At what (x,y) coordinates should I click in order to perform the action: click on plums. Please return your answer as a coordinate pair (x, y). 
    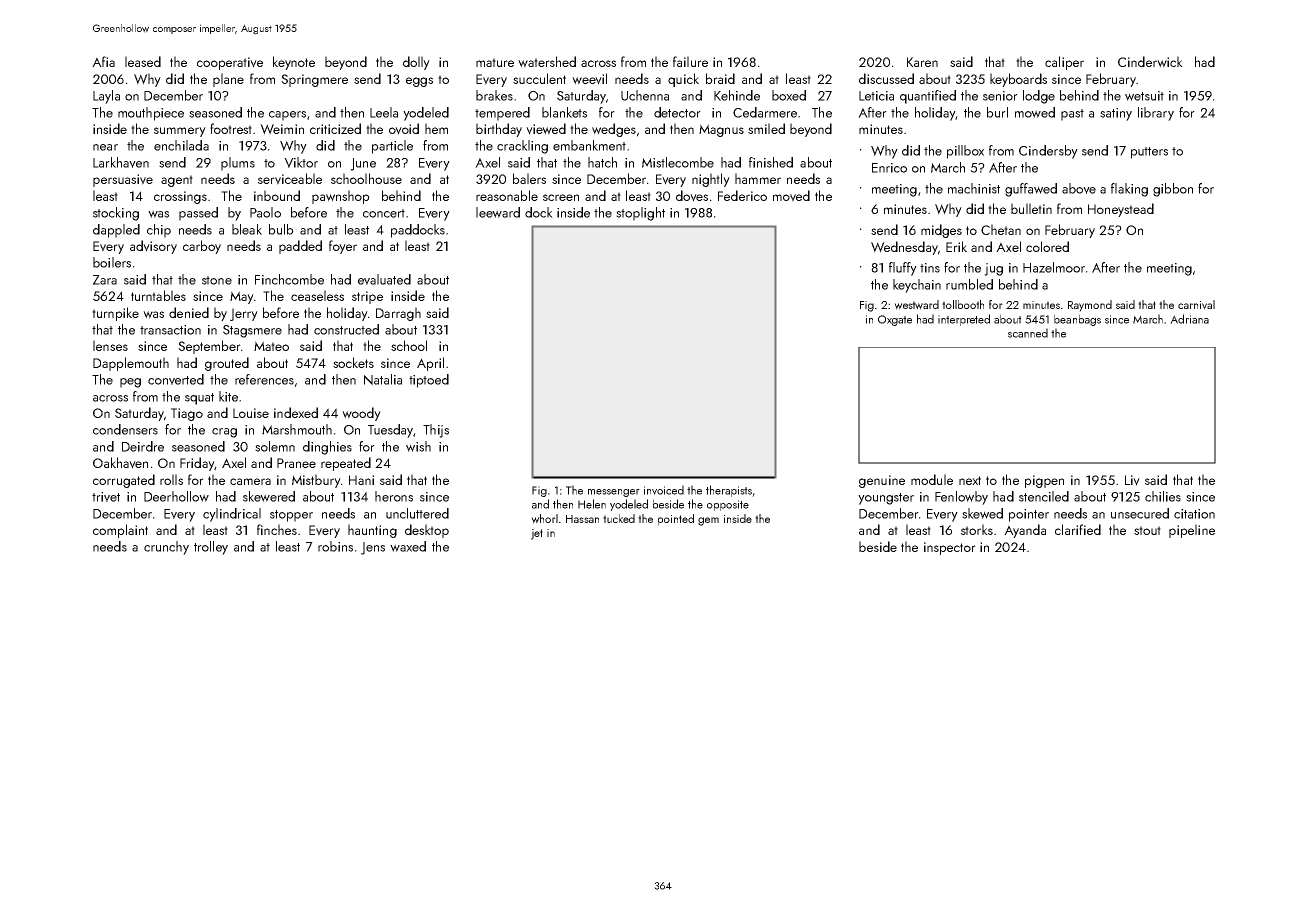
    Looking at the image, I should click on (238, 164).
